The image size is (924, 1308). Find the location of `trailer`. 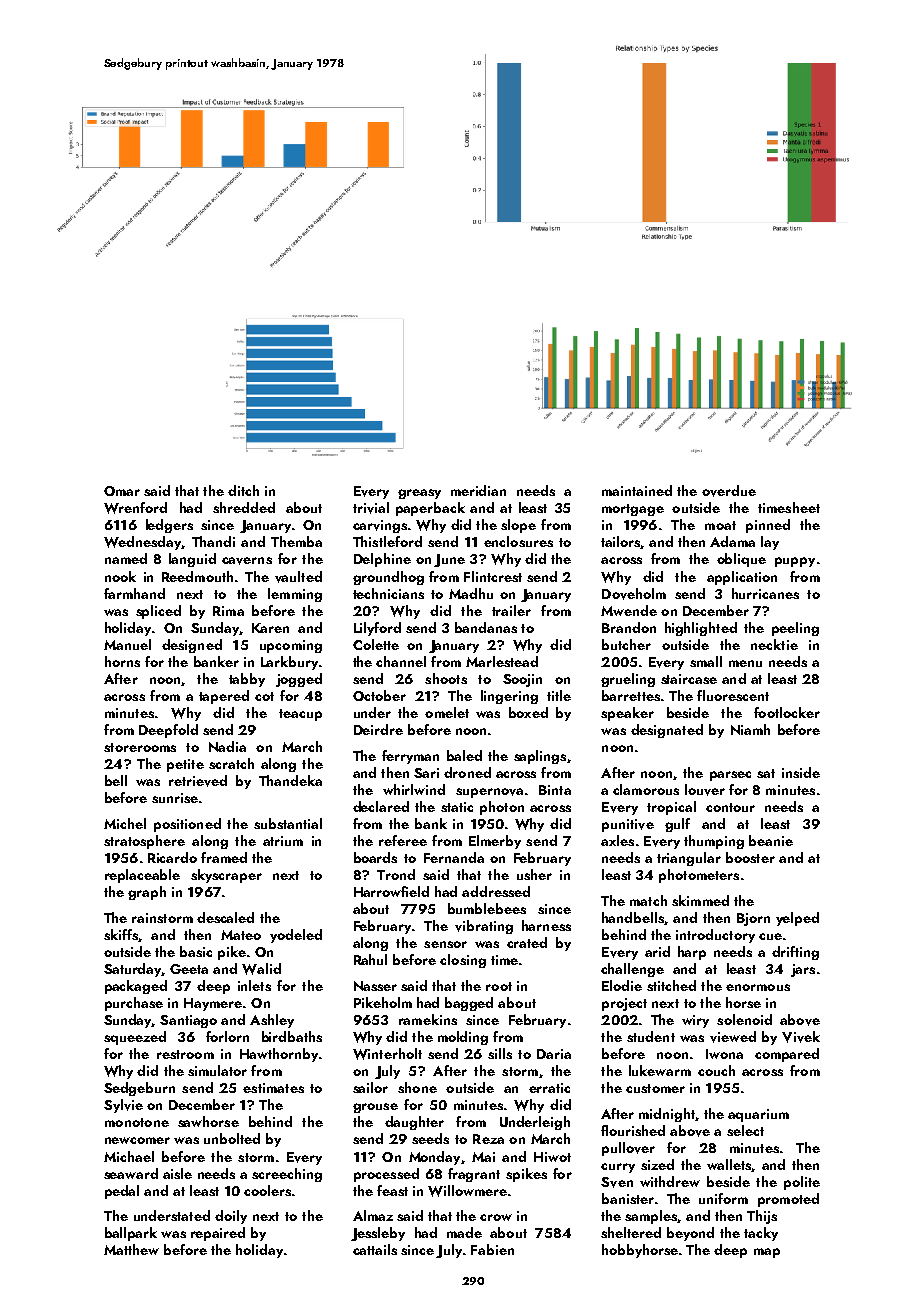

trailer is located at coordinates (511, 610).
